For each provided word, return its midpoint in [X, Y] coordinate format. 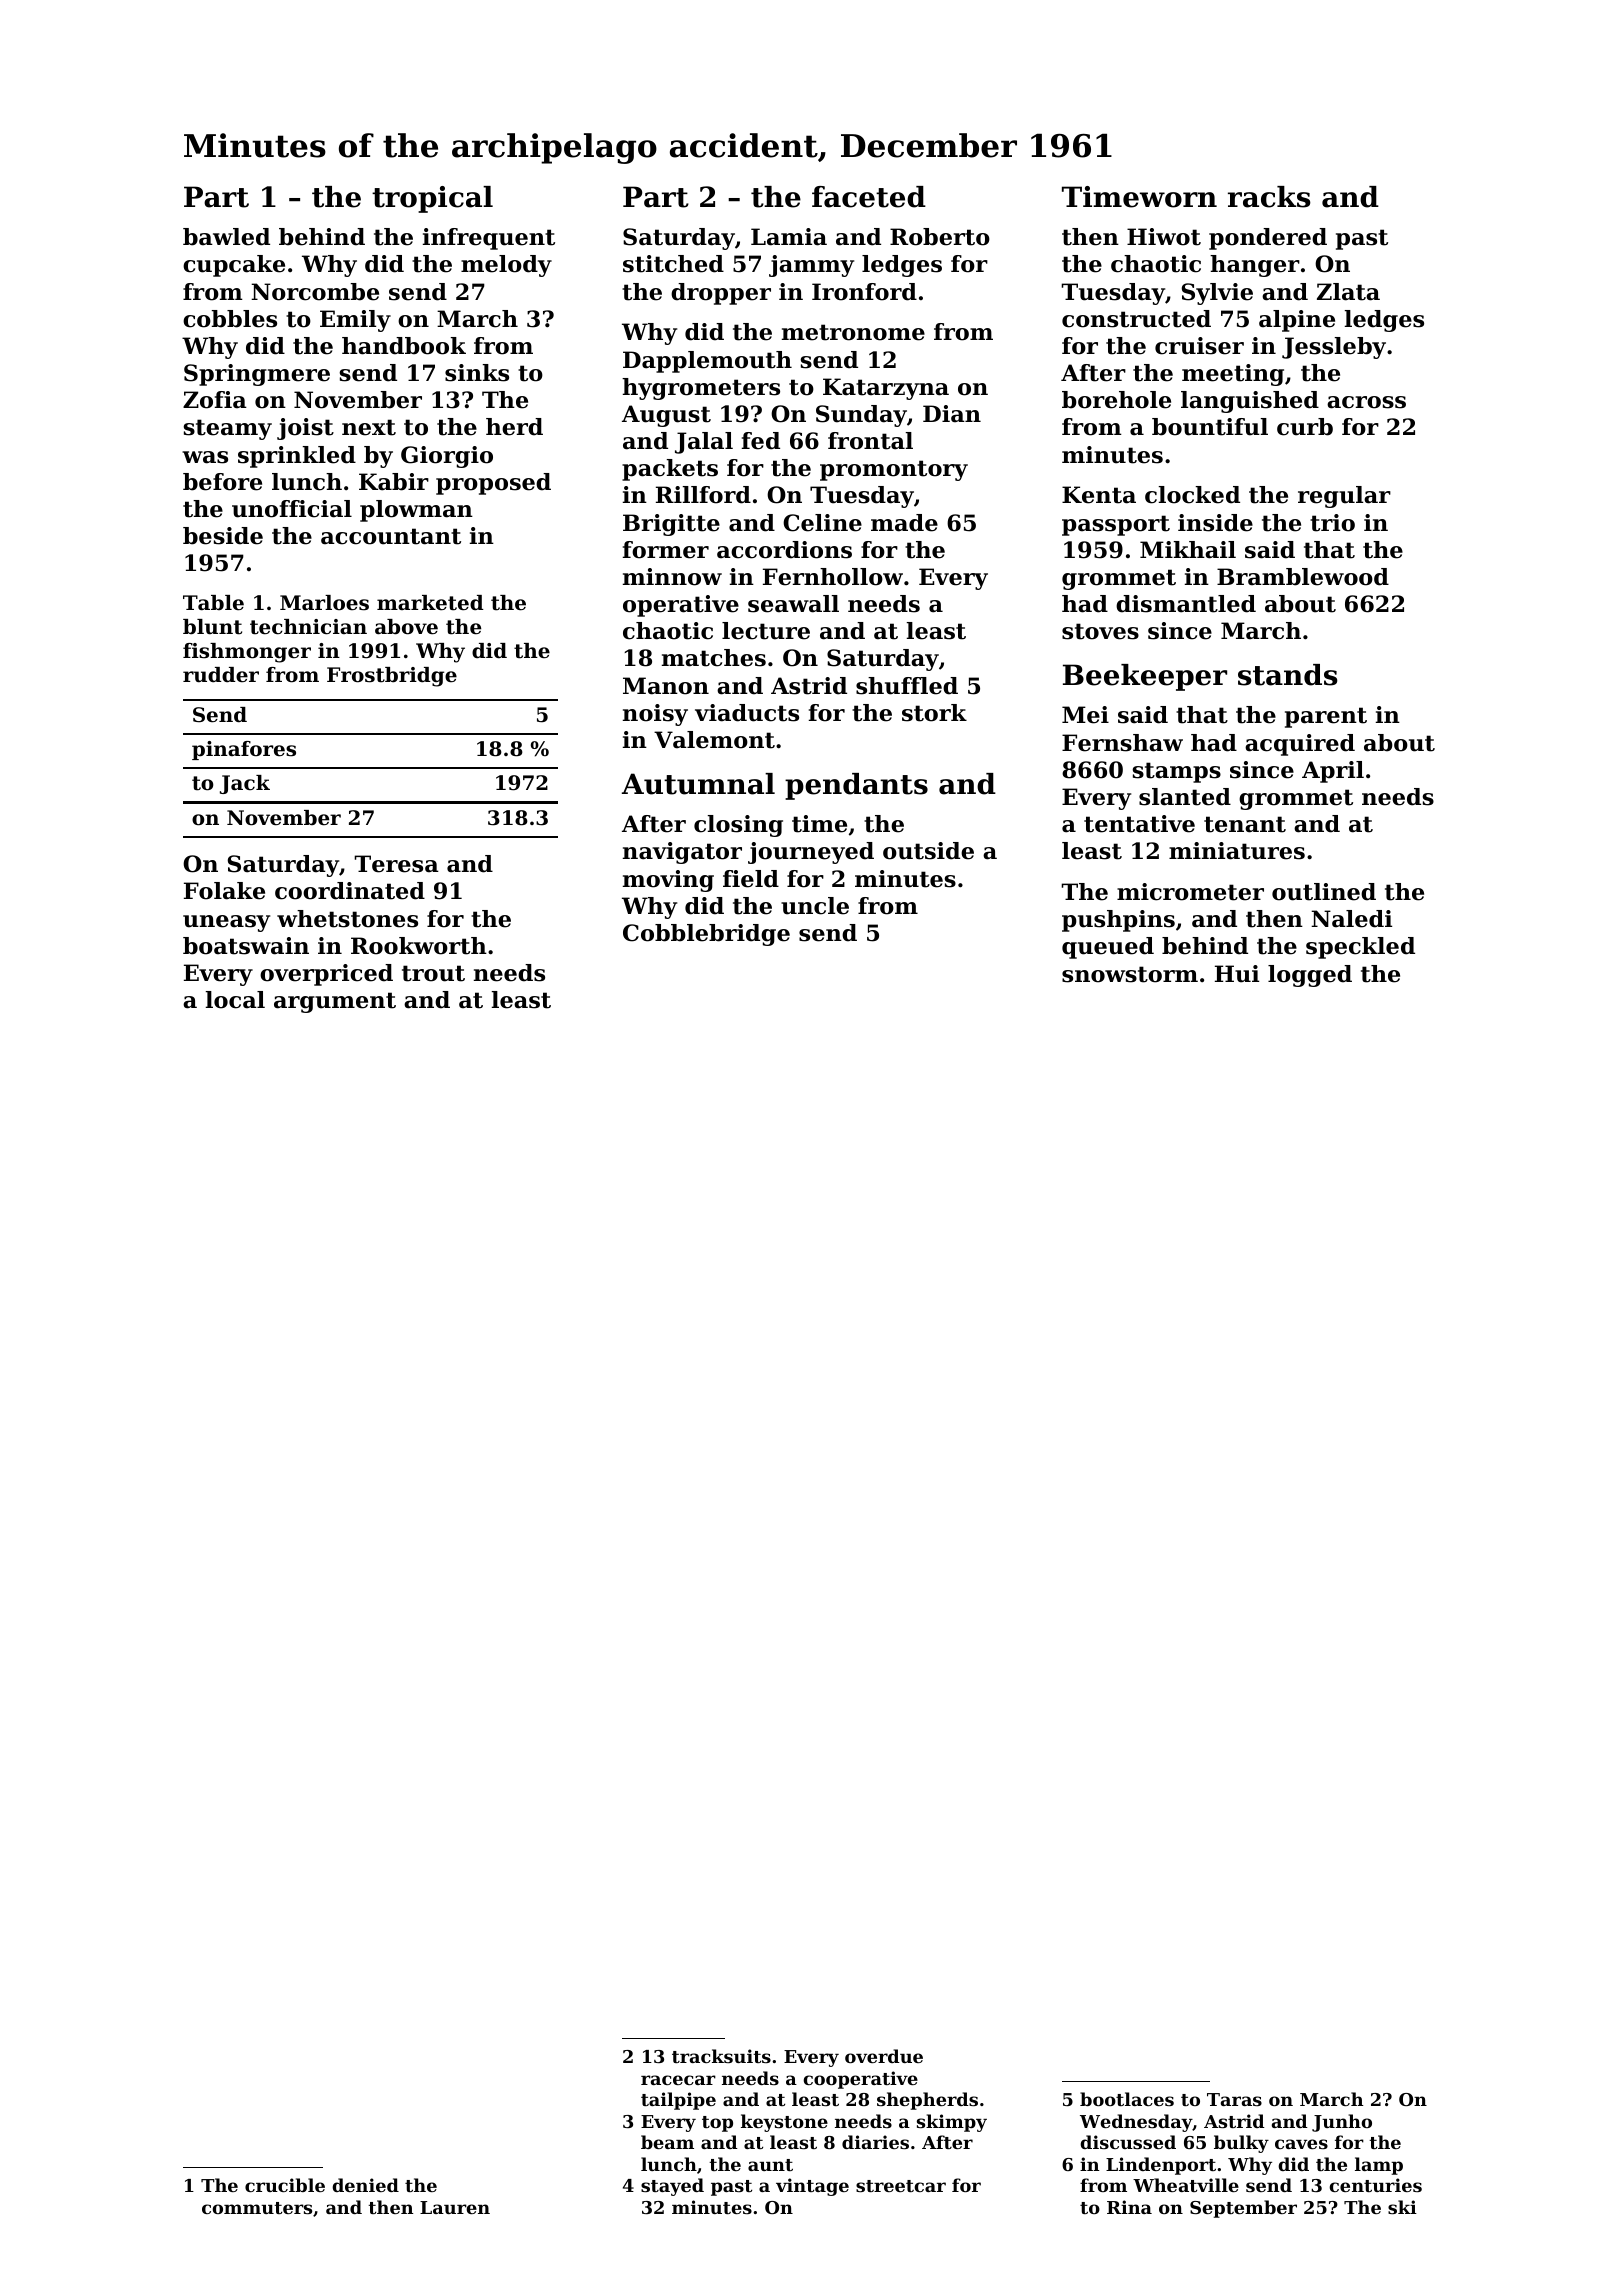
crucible [285, 2185]
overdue [884, 2056]
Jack [245, 784]
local [235, 1000]
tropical [432, 199]
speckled [1360, 948]
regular [1344, 497]
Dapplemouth [707, 362]
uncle [815, 906]
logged [1310, 976]
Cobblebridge [706, 935]
